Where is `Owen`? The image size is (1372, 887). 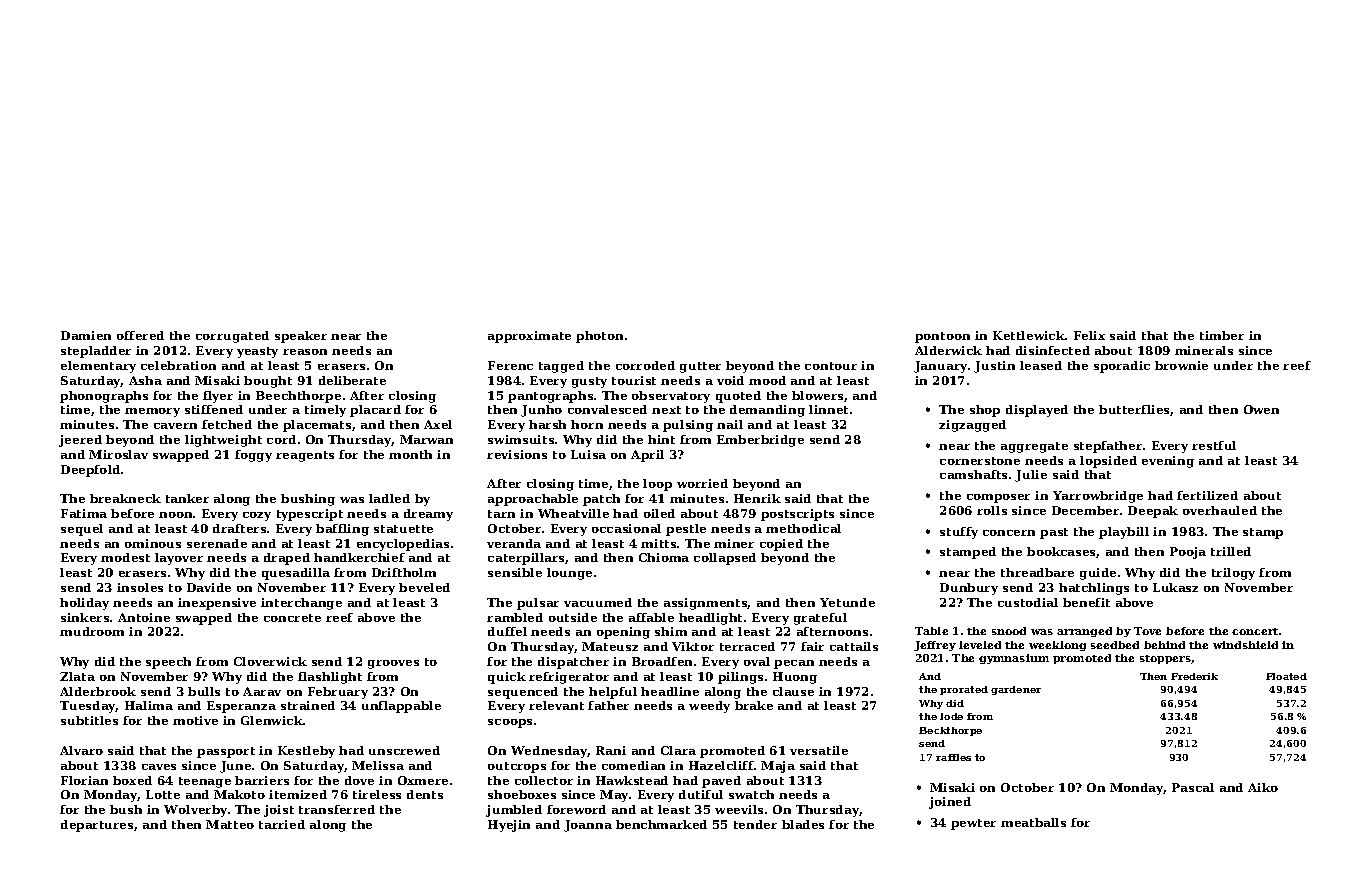 Owen is located at coordinates (1261, 409).
